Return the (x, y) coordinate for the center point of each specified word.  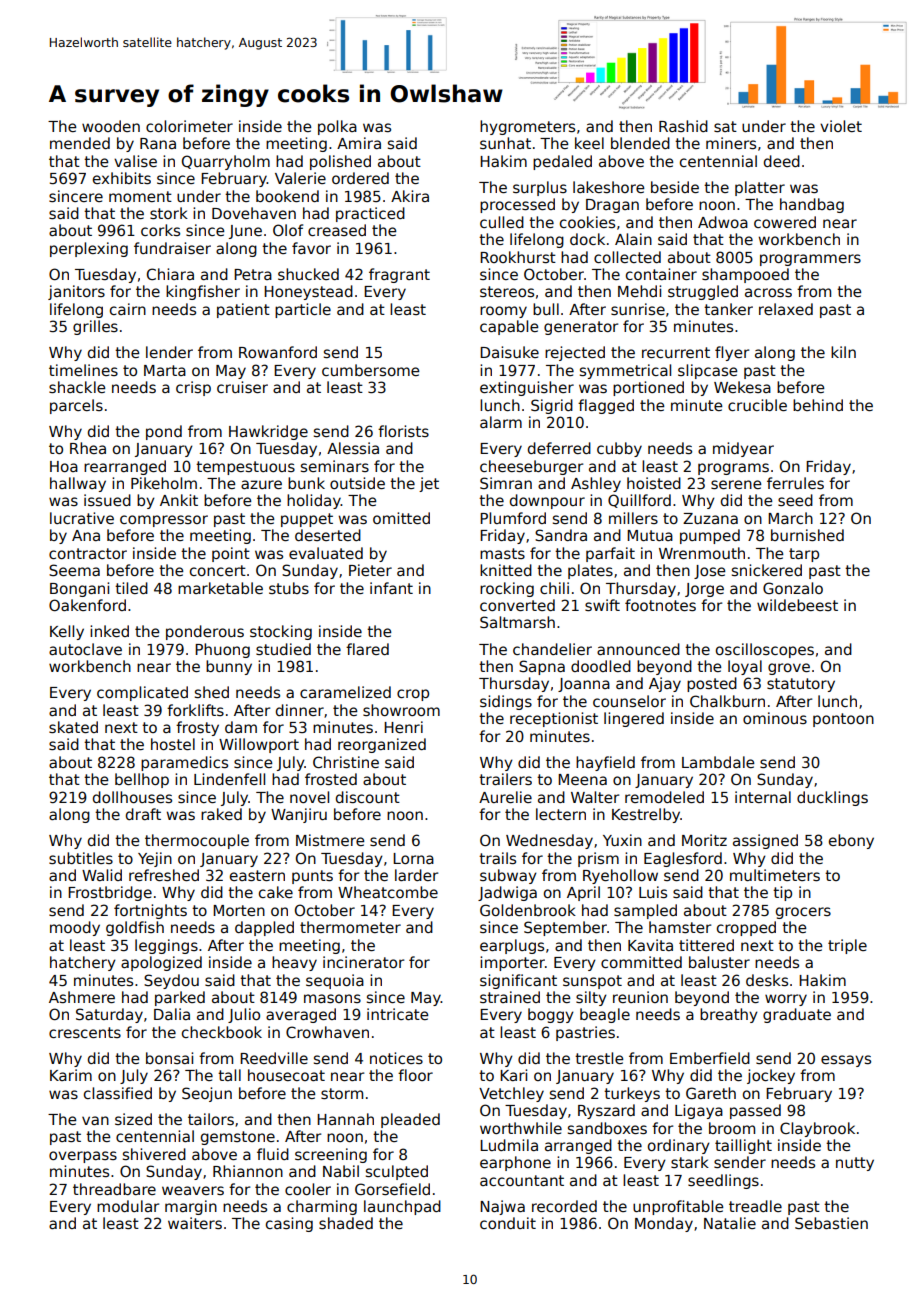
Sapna (542, 667)
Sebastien (831, 1223)
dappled (264, 928)
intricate (397, 1014)
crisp (193, 388)
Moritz (704, 840)
